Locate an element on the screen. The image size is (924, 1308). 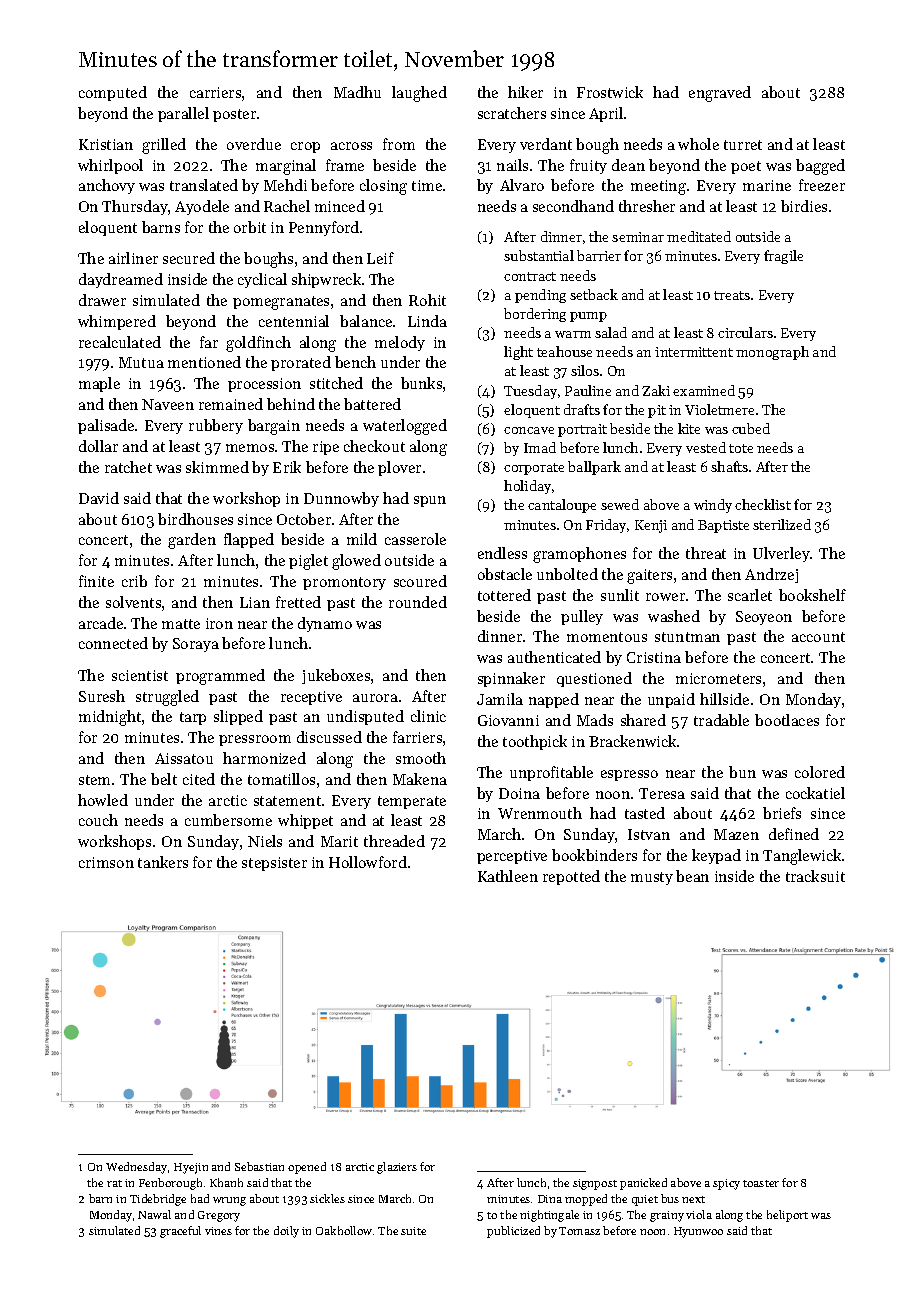
tankers is located at coordinates (163, 862).
